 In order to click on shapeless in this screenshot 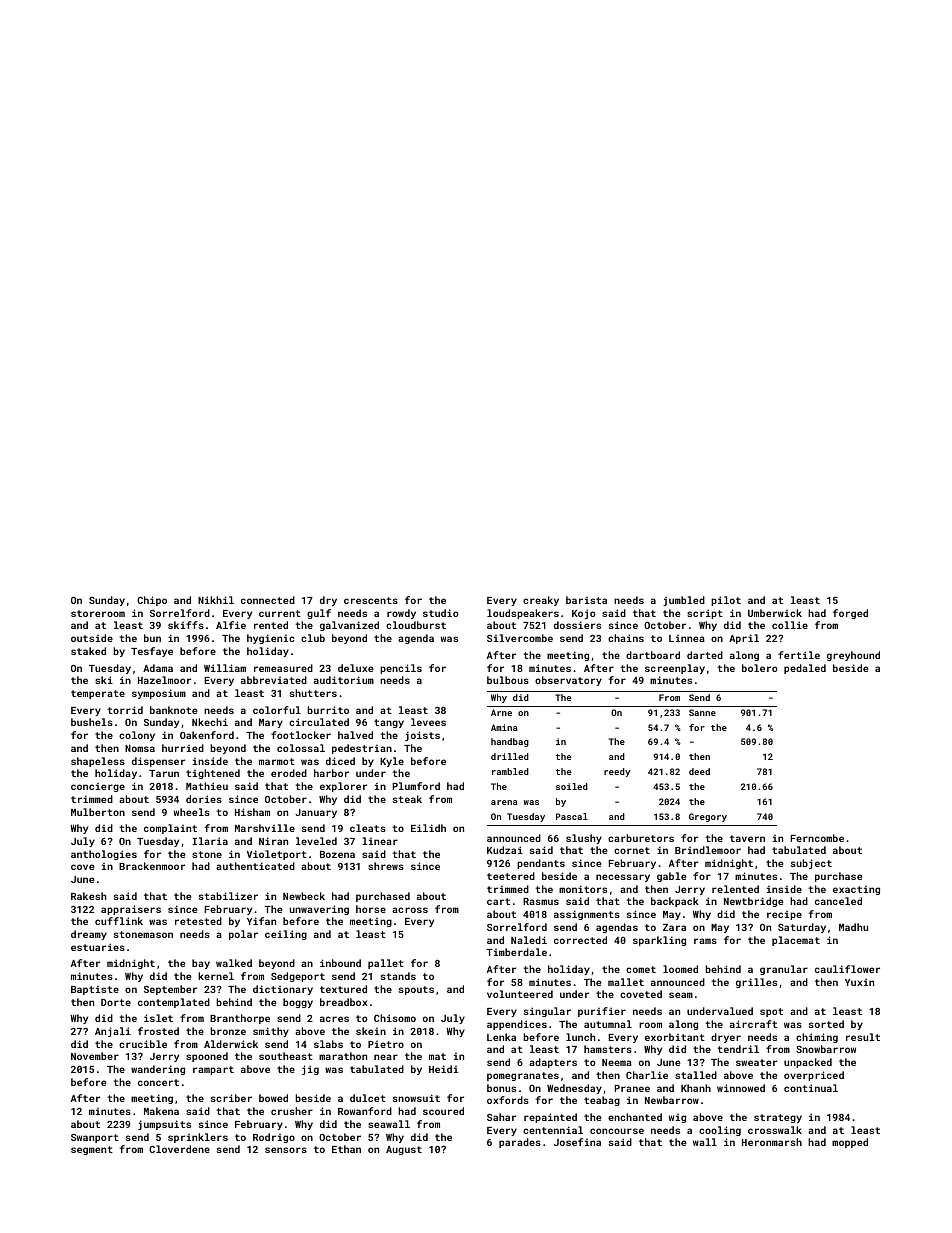, I will do `click(98, 762)`.
